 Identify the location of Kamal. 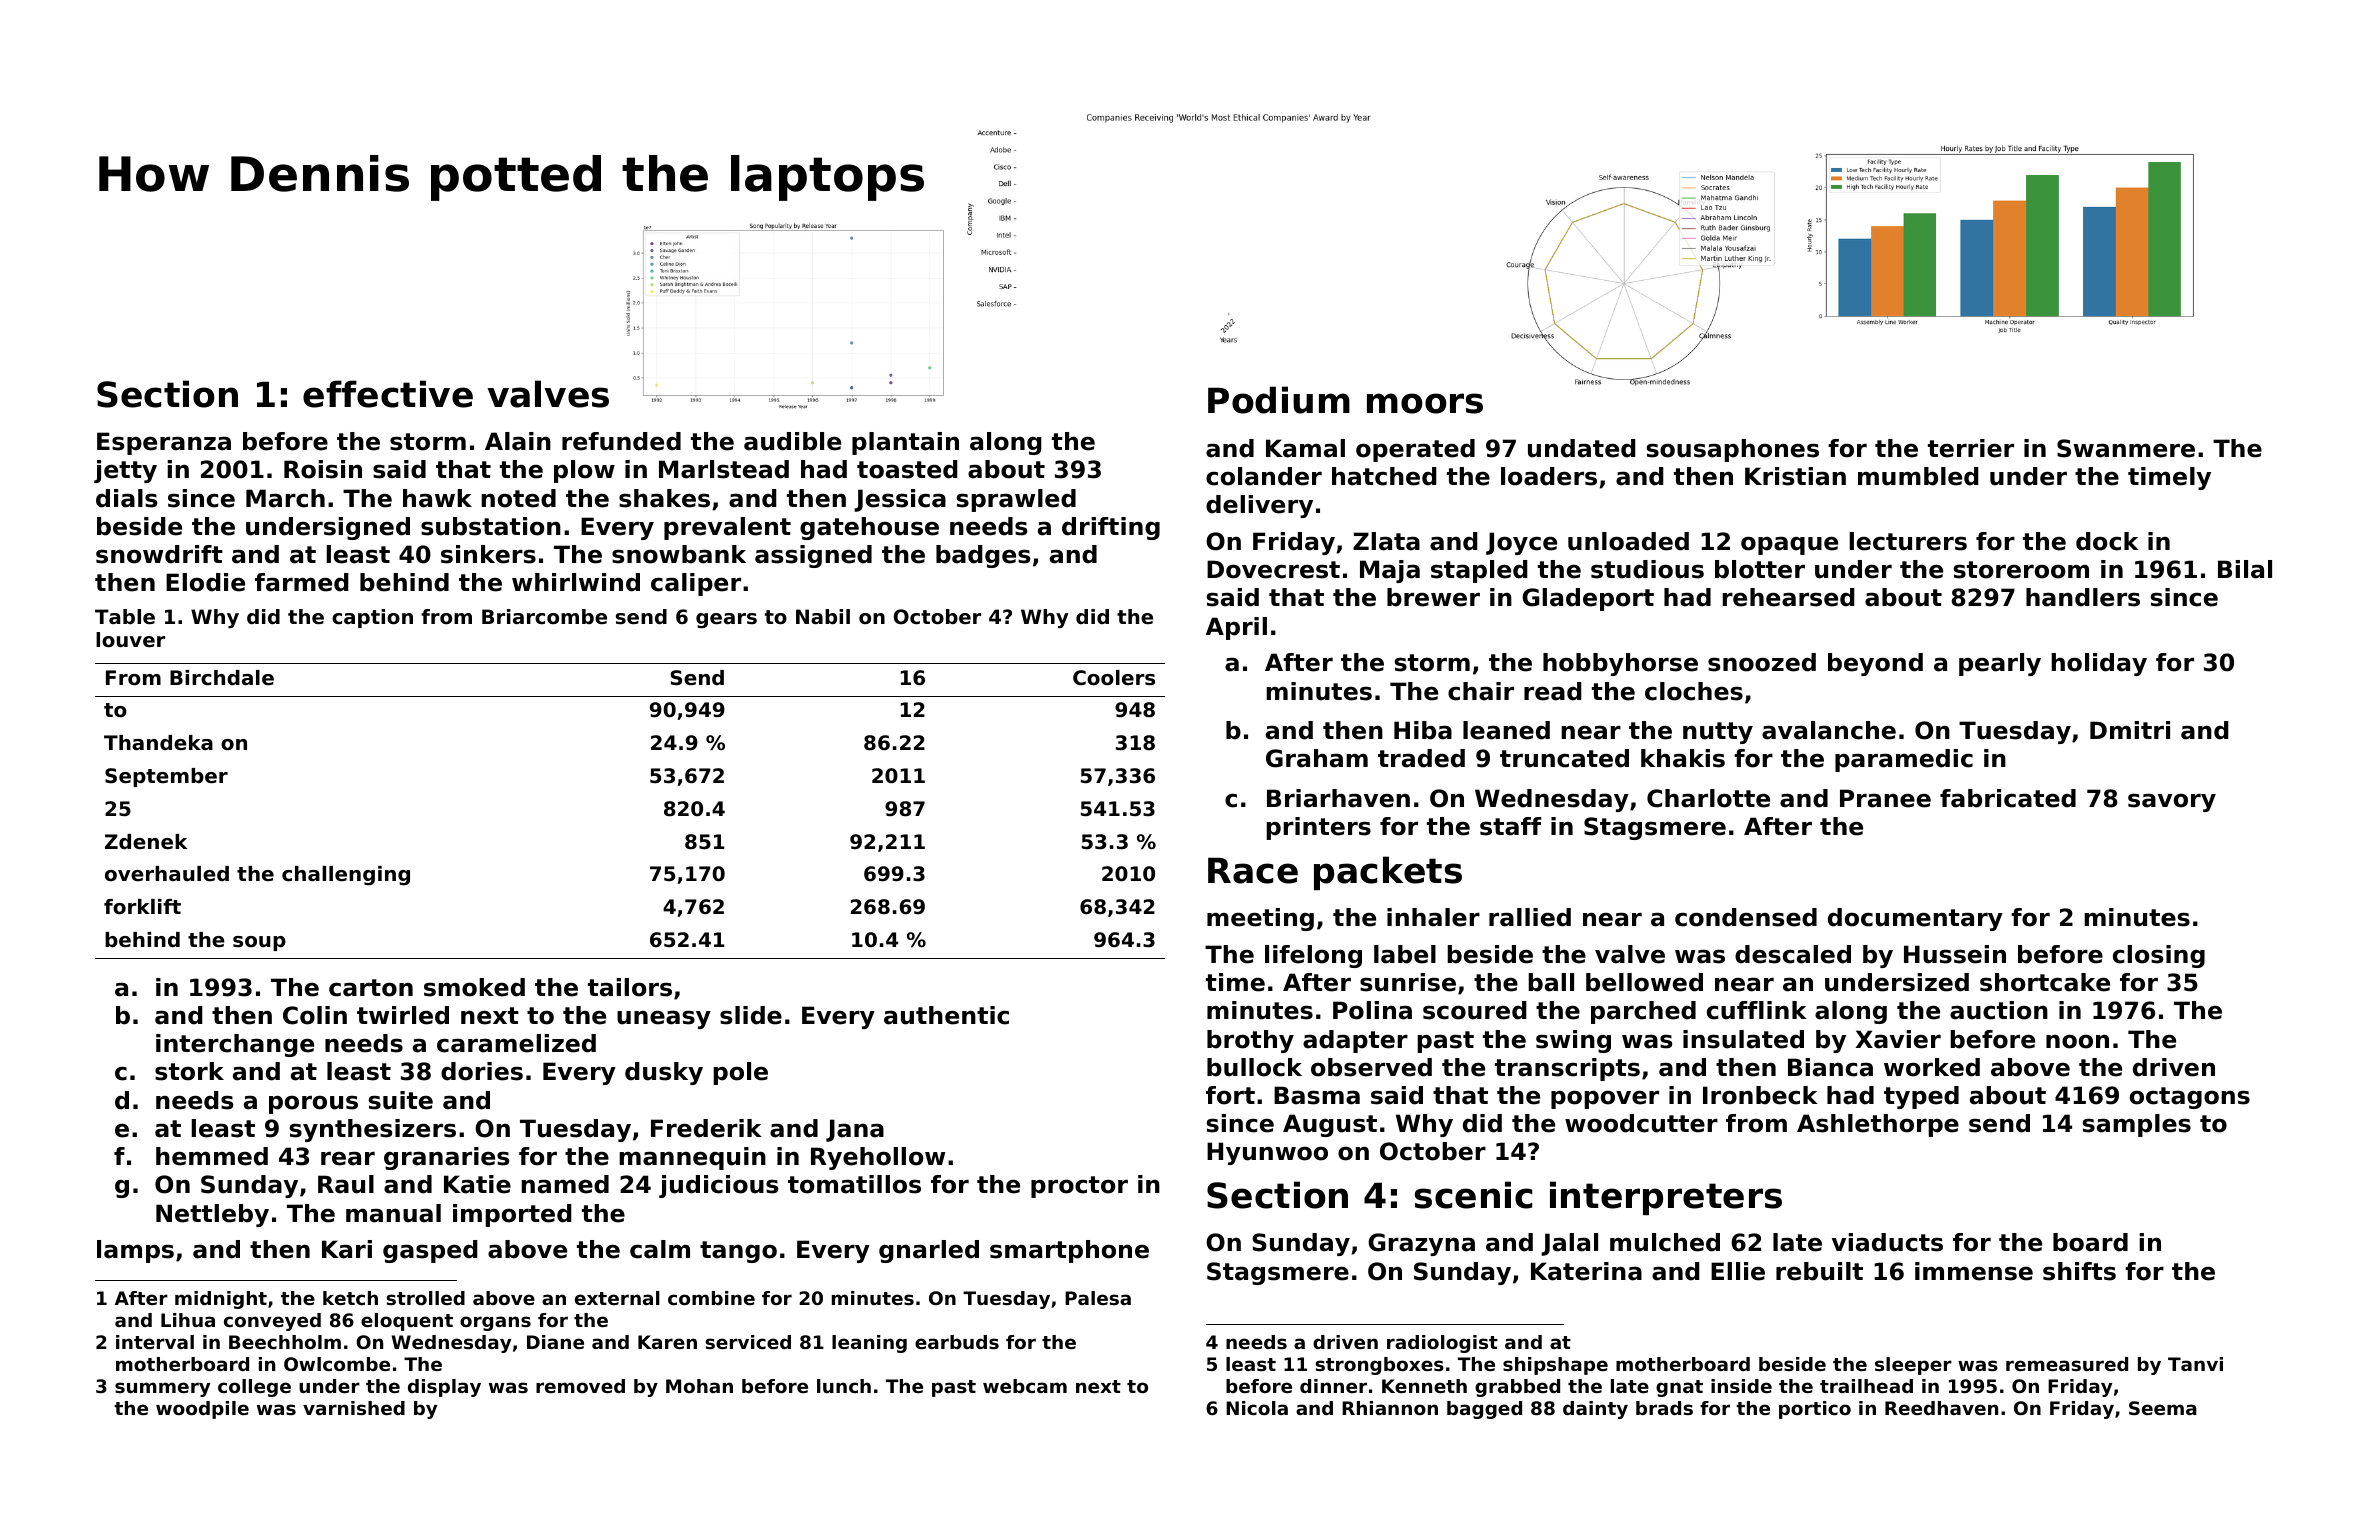
(1305, 448).
